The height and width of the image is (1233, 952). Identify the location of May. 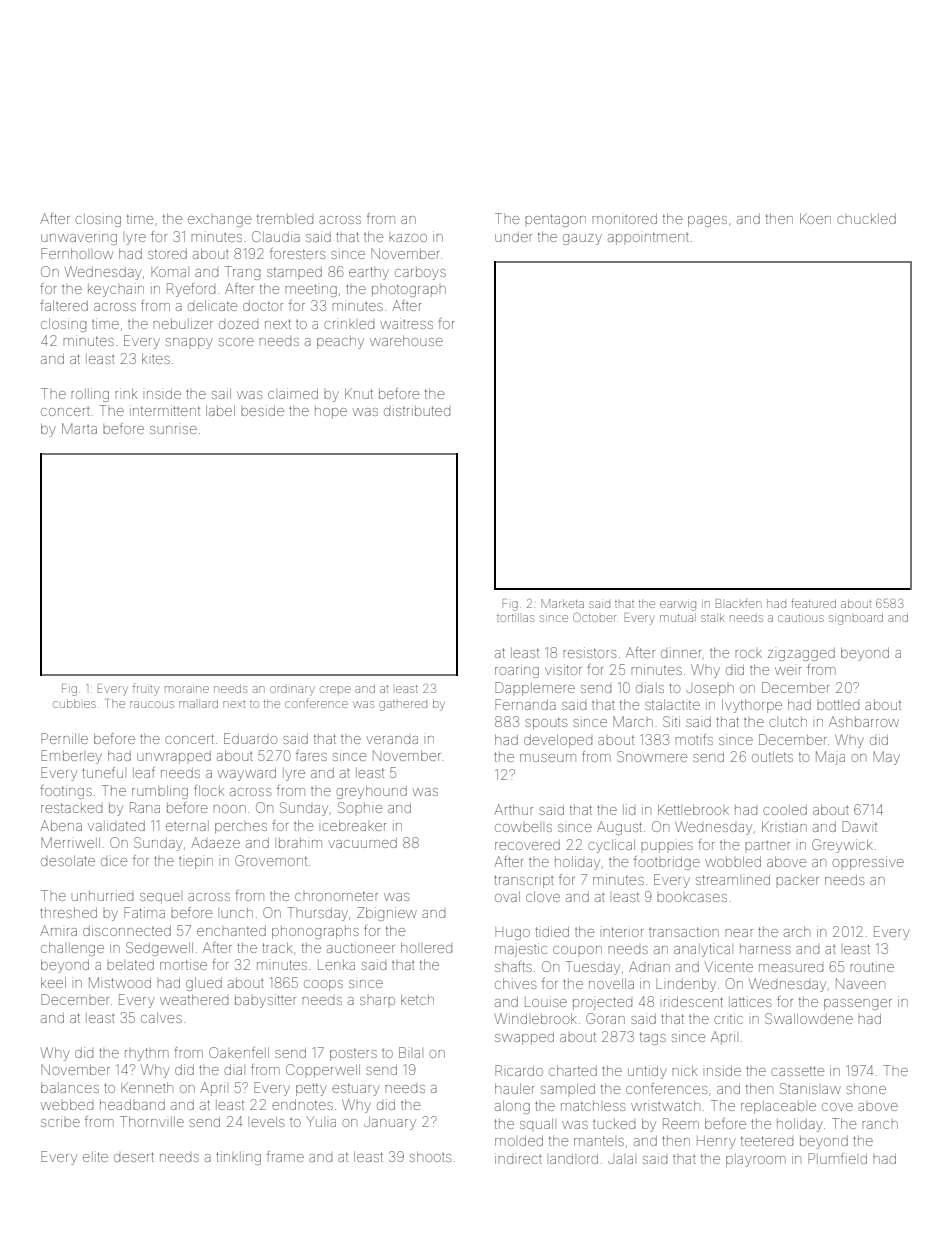
(886, 758).
